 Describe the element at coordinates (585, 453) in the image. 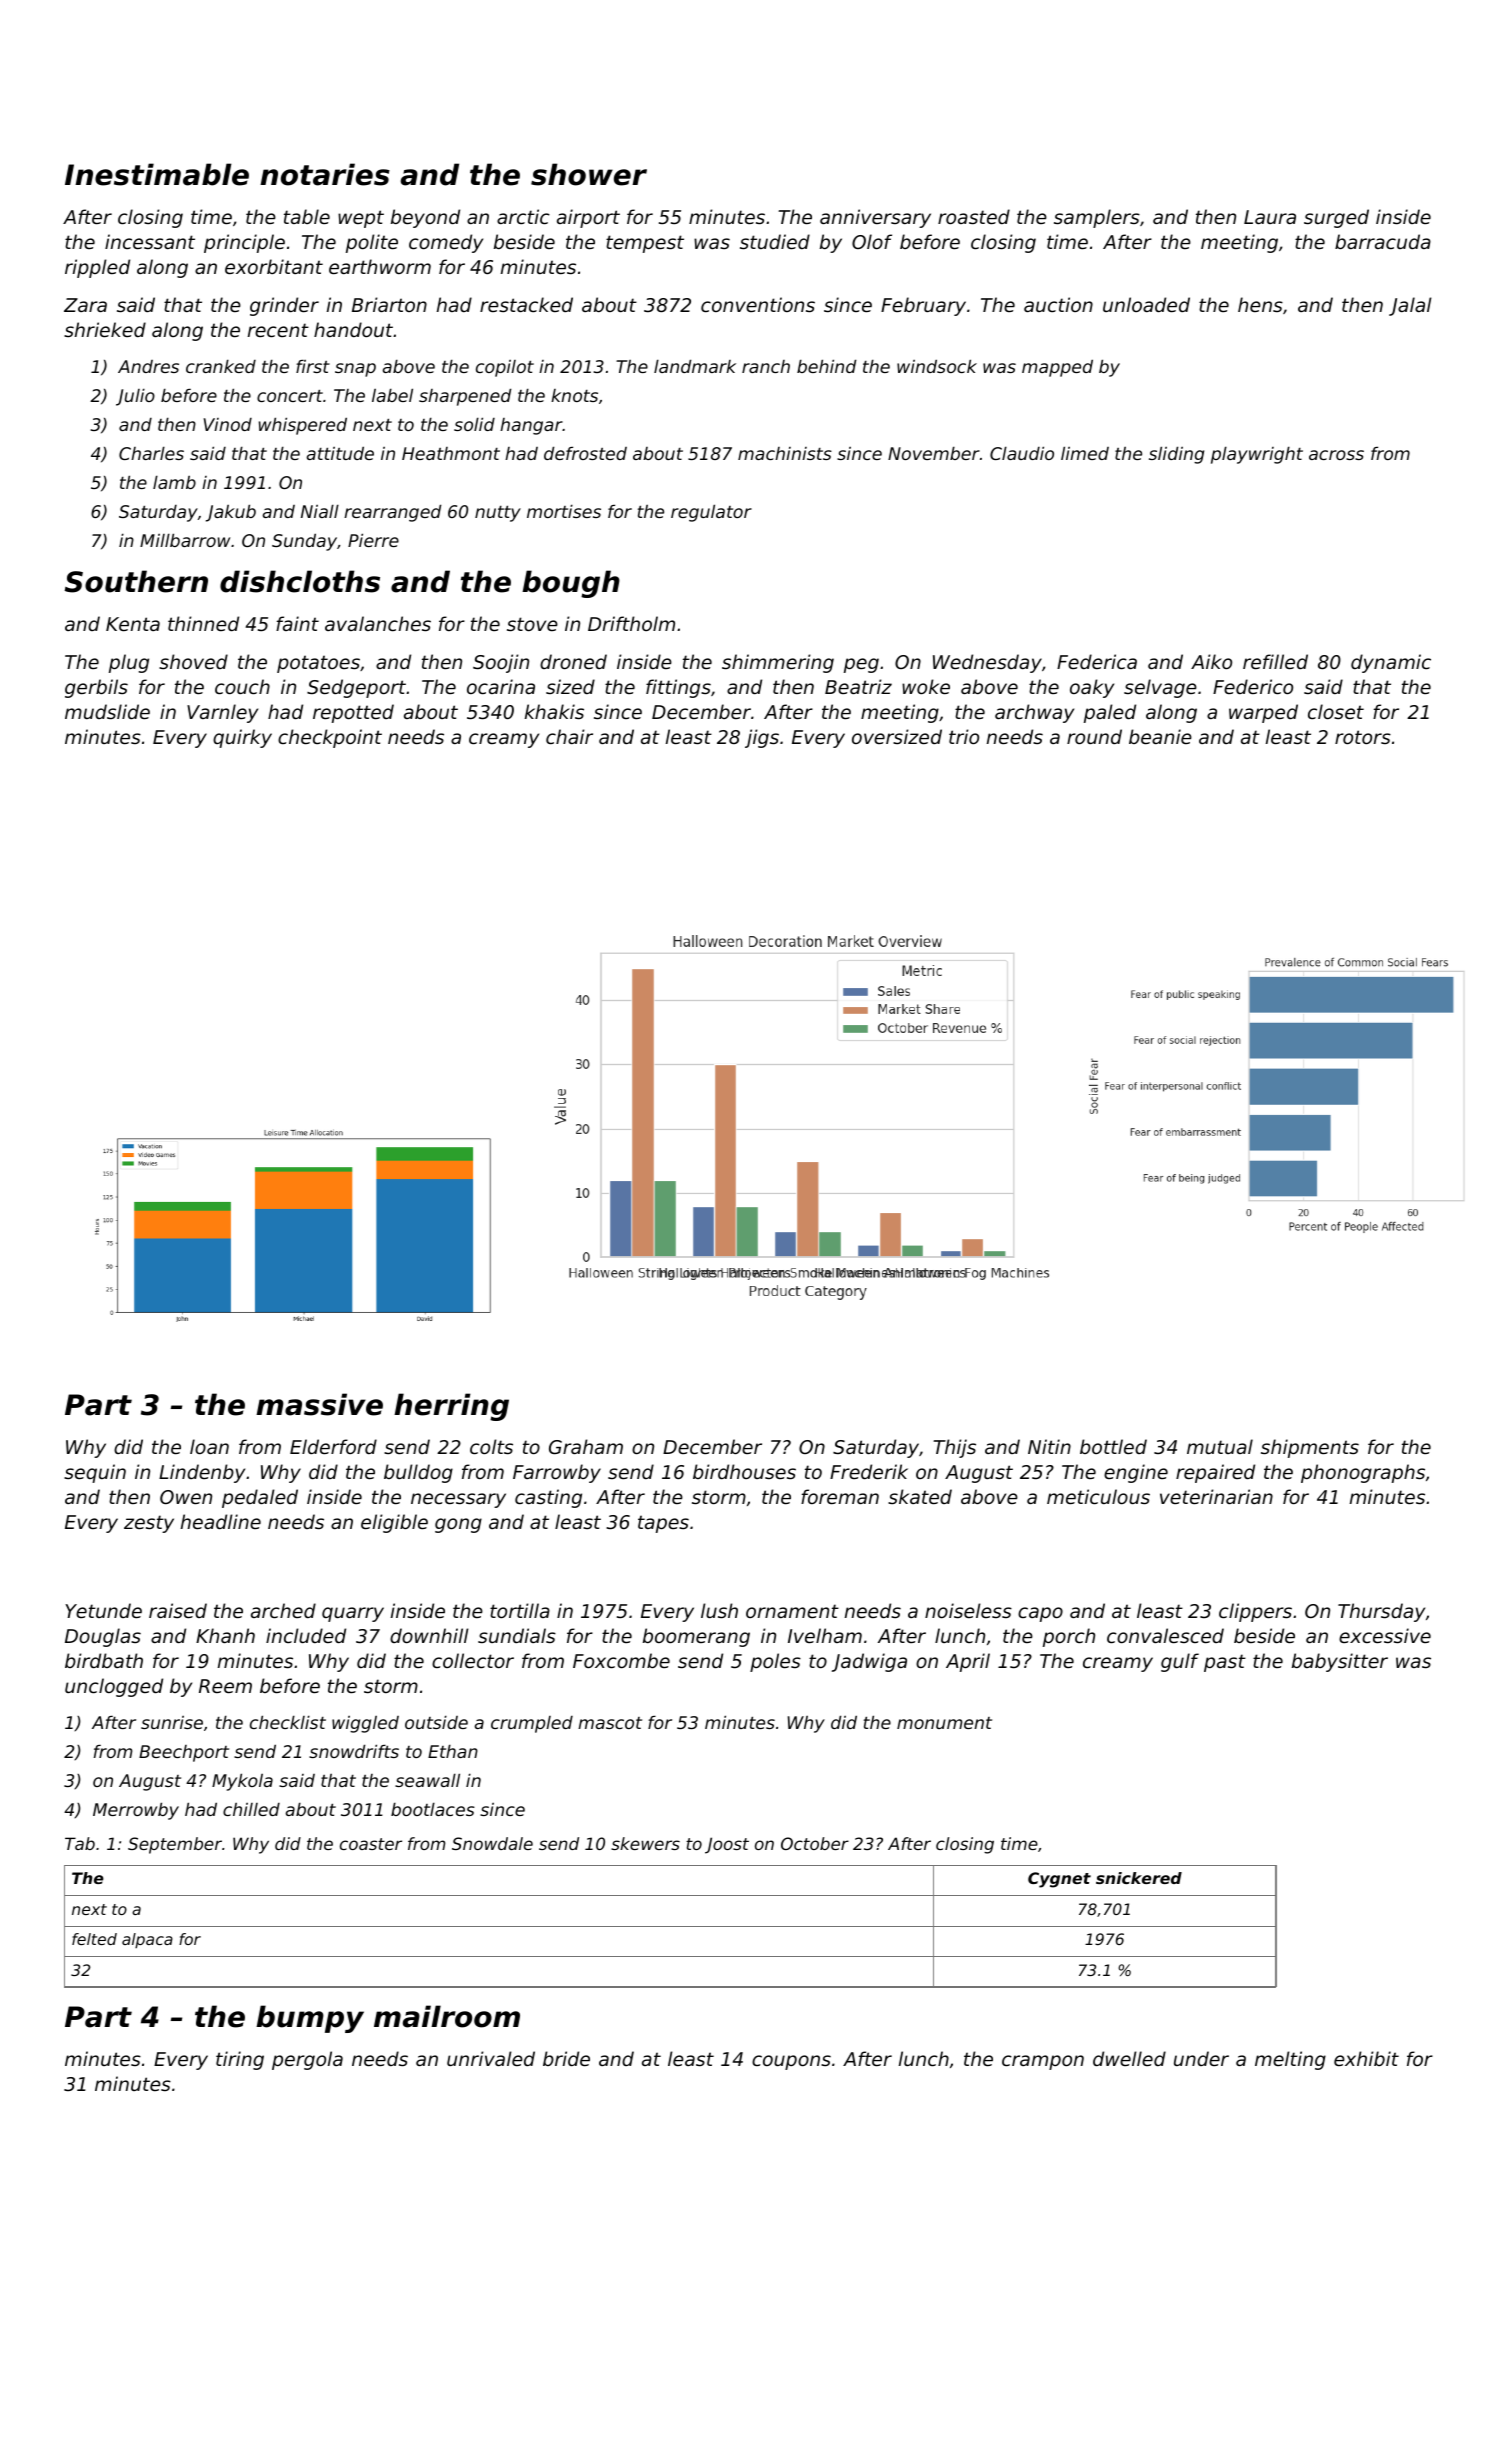

I see `defrosted` at that location.
